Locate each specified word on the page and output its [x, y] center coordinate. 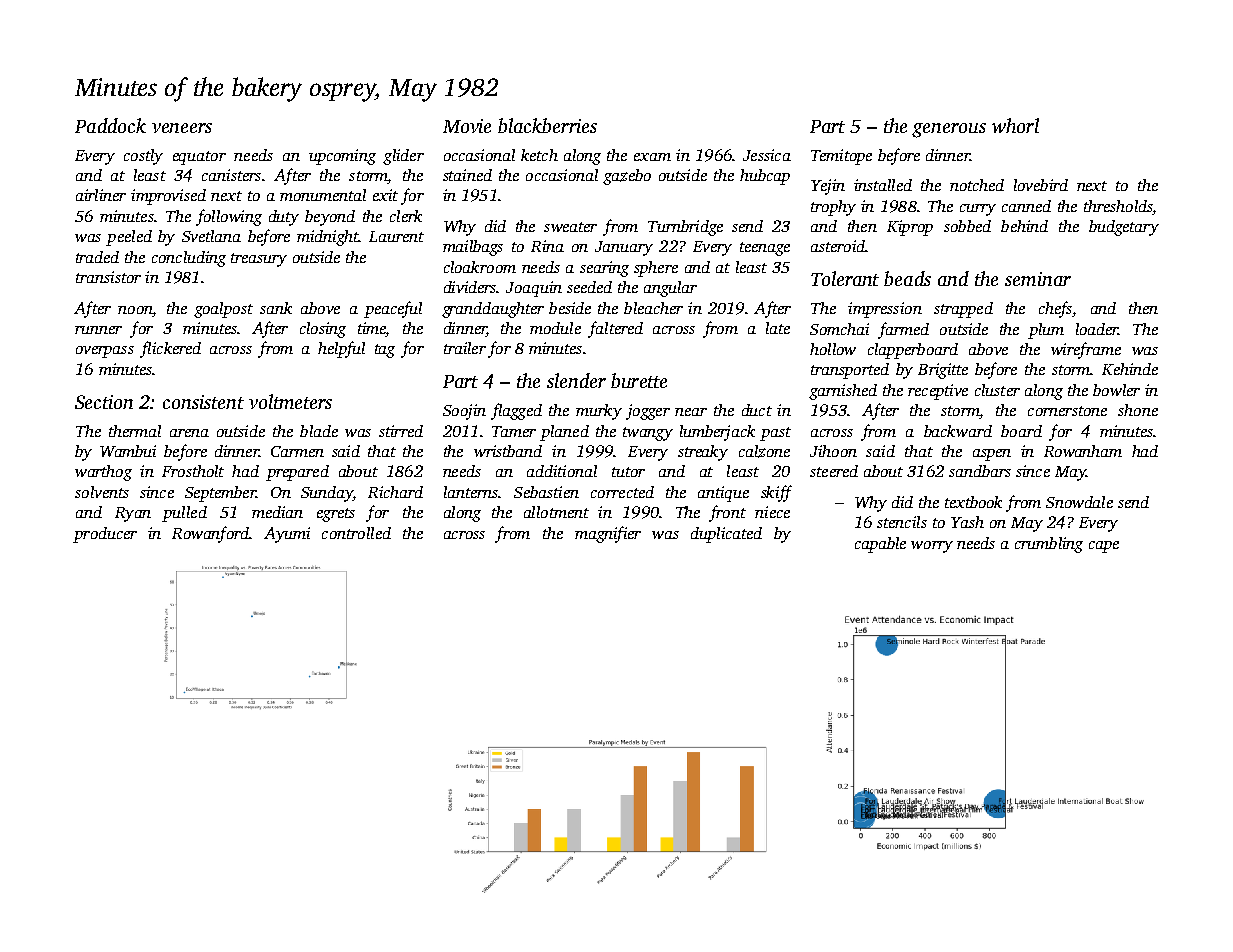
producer [105, 535]
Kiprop [910, 228]
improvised [168, 197]
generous [949, 130]
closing [323, 330]
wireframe [1086, 350]
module [555, 328]
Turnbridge [685, 228]
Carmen [297, 451]
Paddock [110, 125]
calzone [764, 451]
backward [958, 431]
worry [932, 547]
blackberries [547, 125]
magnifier [608, 534]
